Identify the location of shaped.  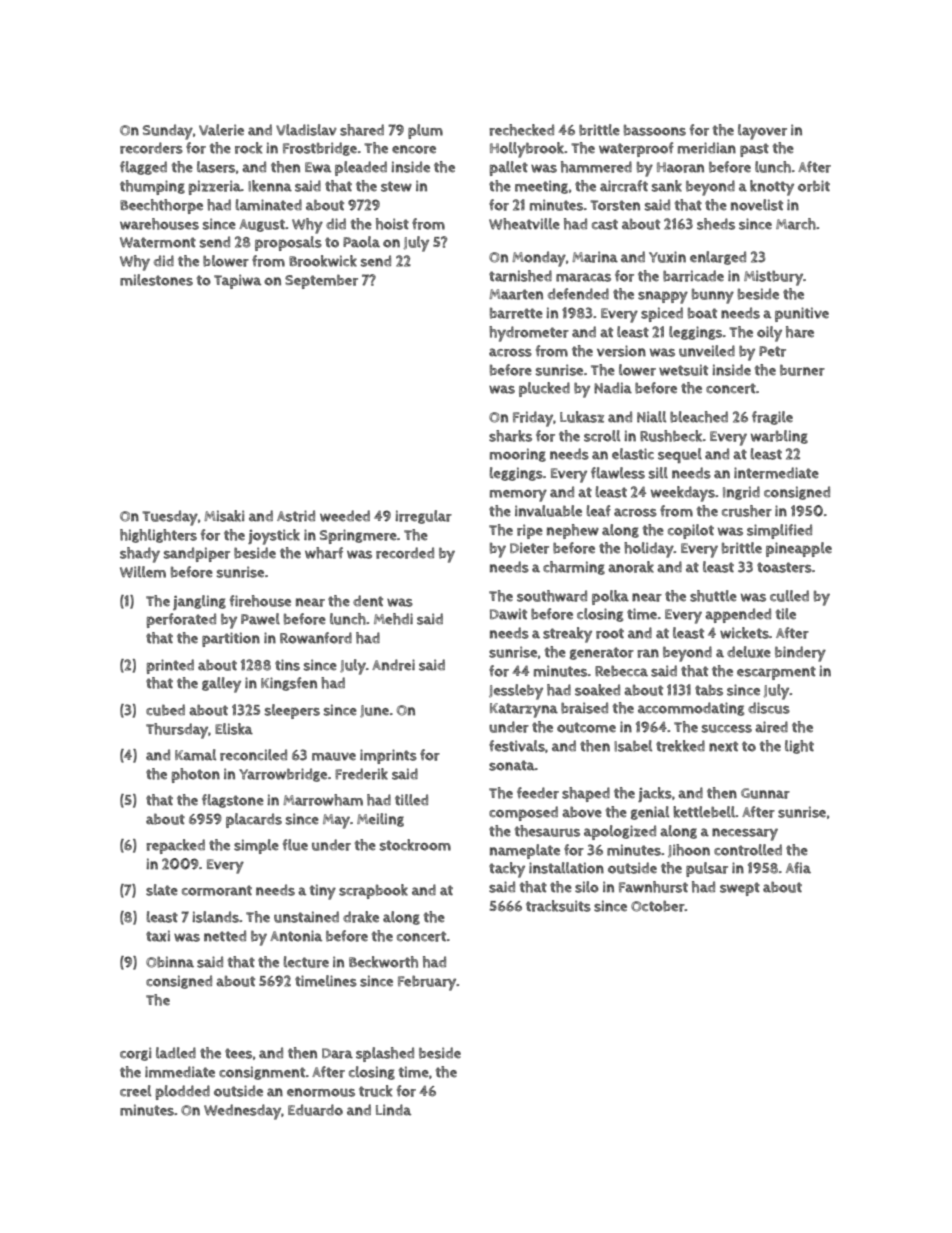
(586, 794).
